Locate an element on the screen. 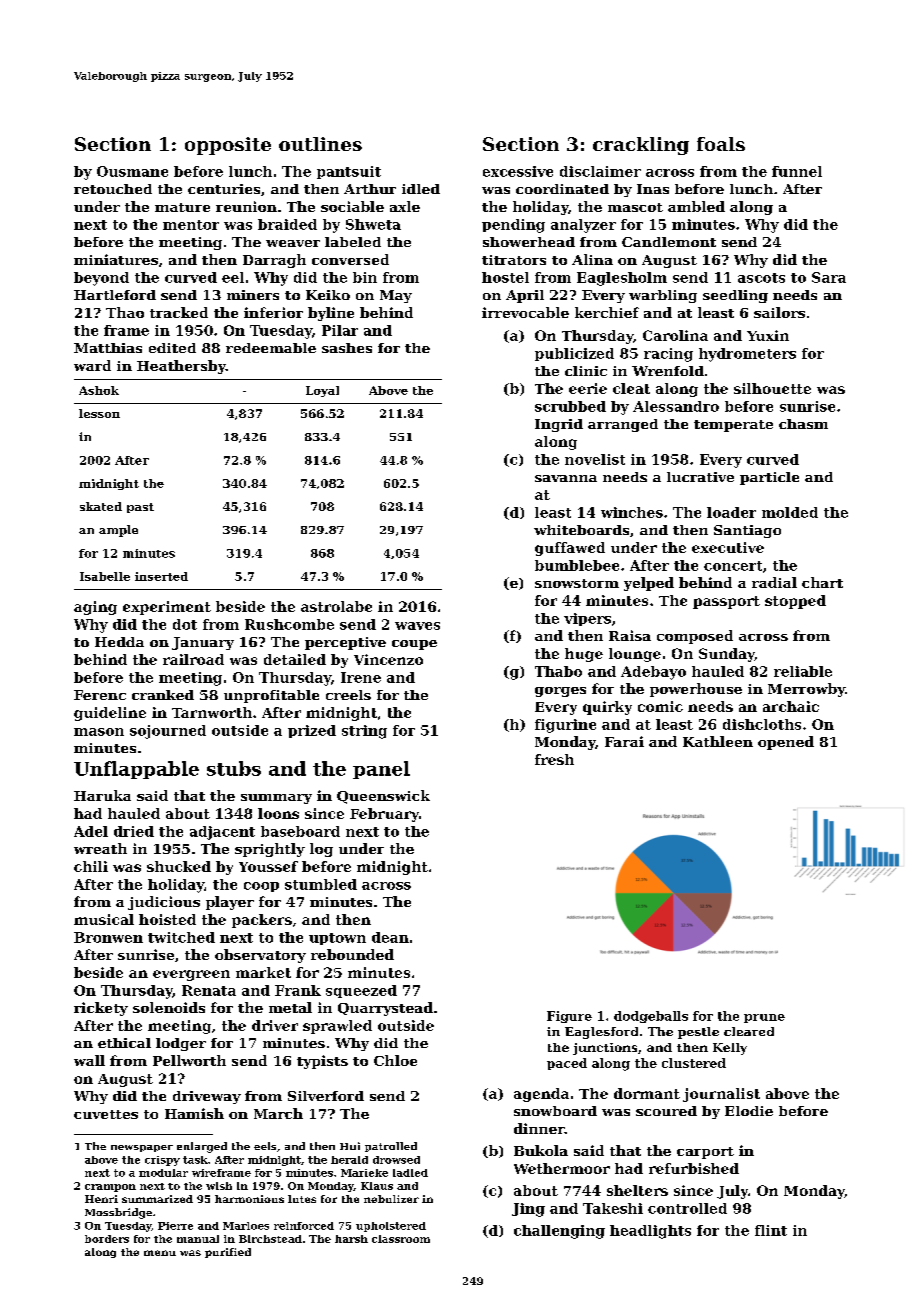 The image size is (924, 1314). flint is located at coordinates (771, 1230).
